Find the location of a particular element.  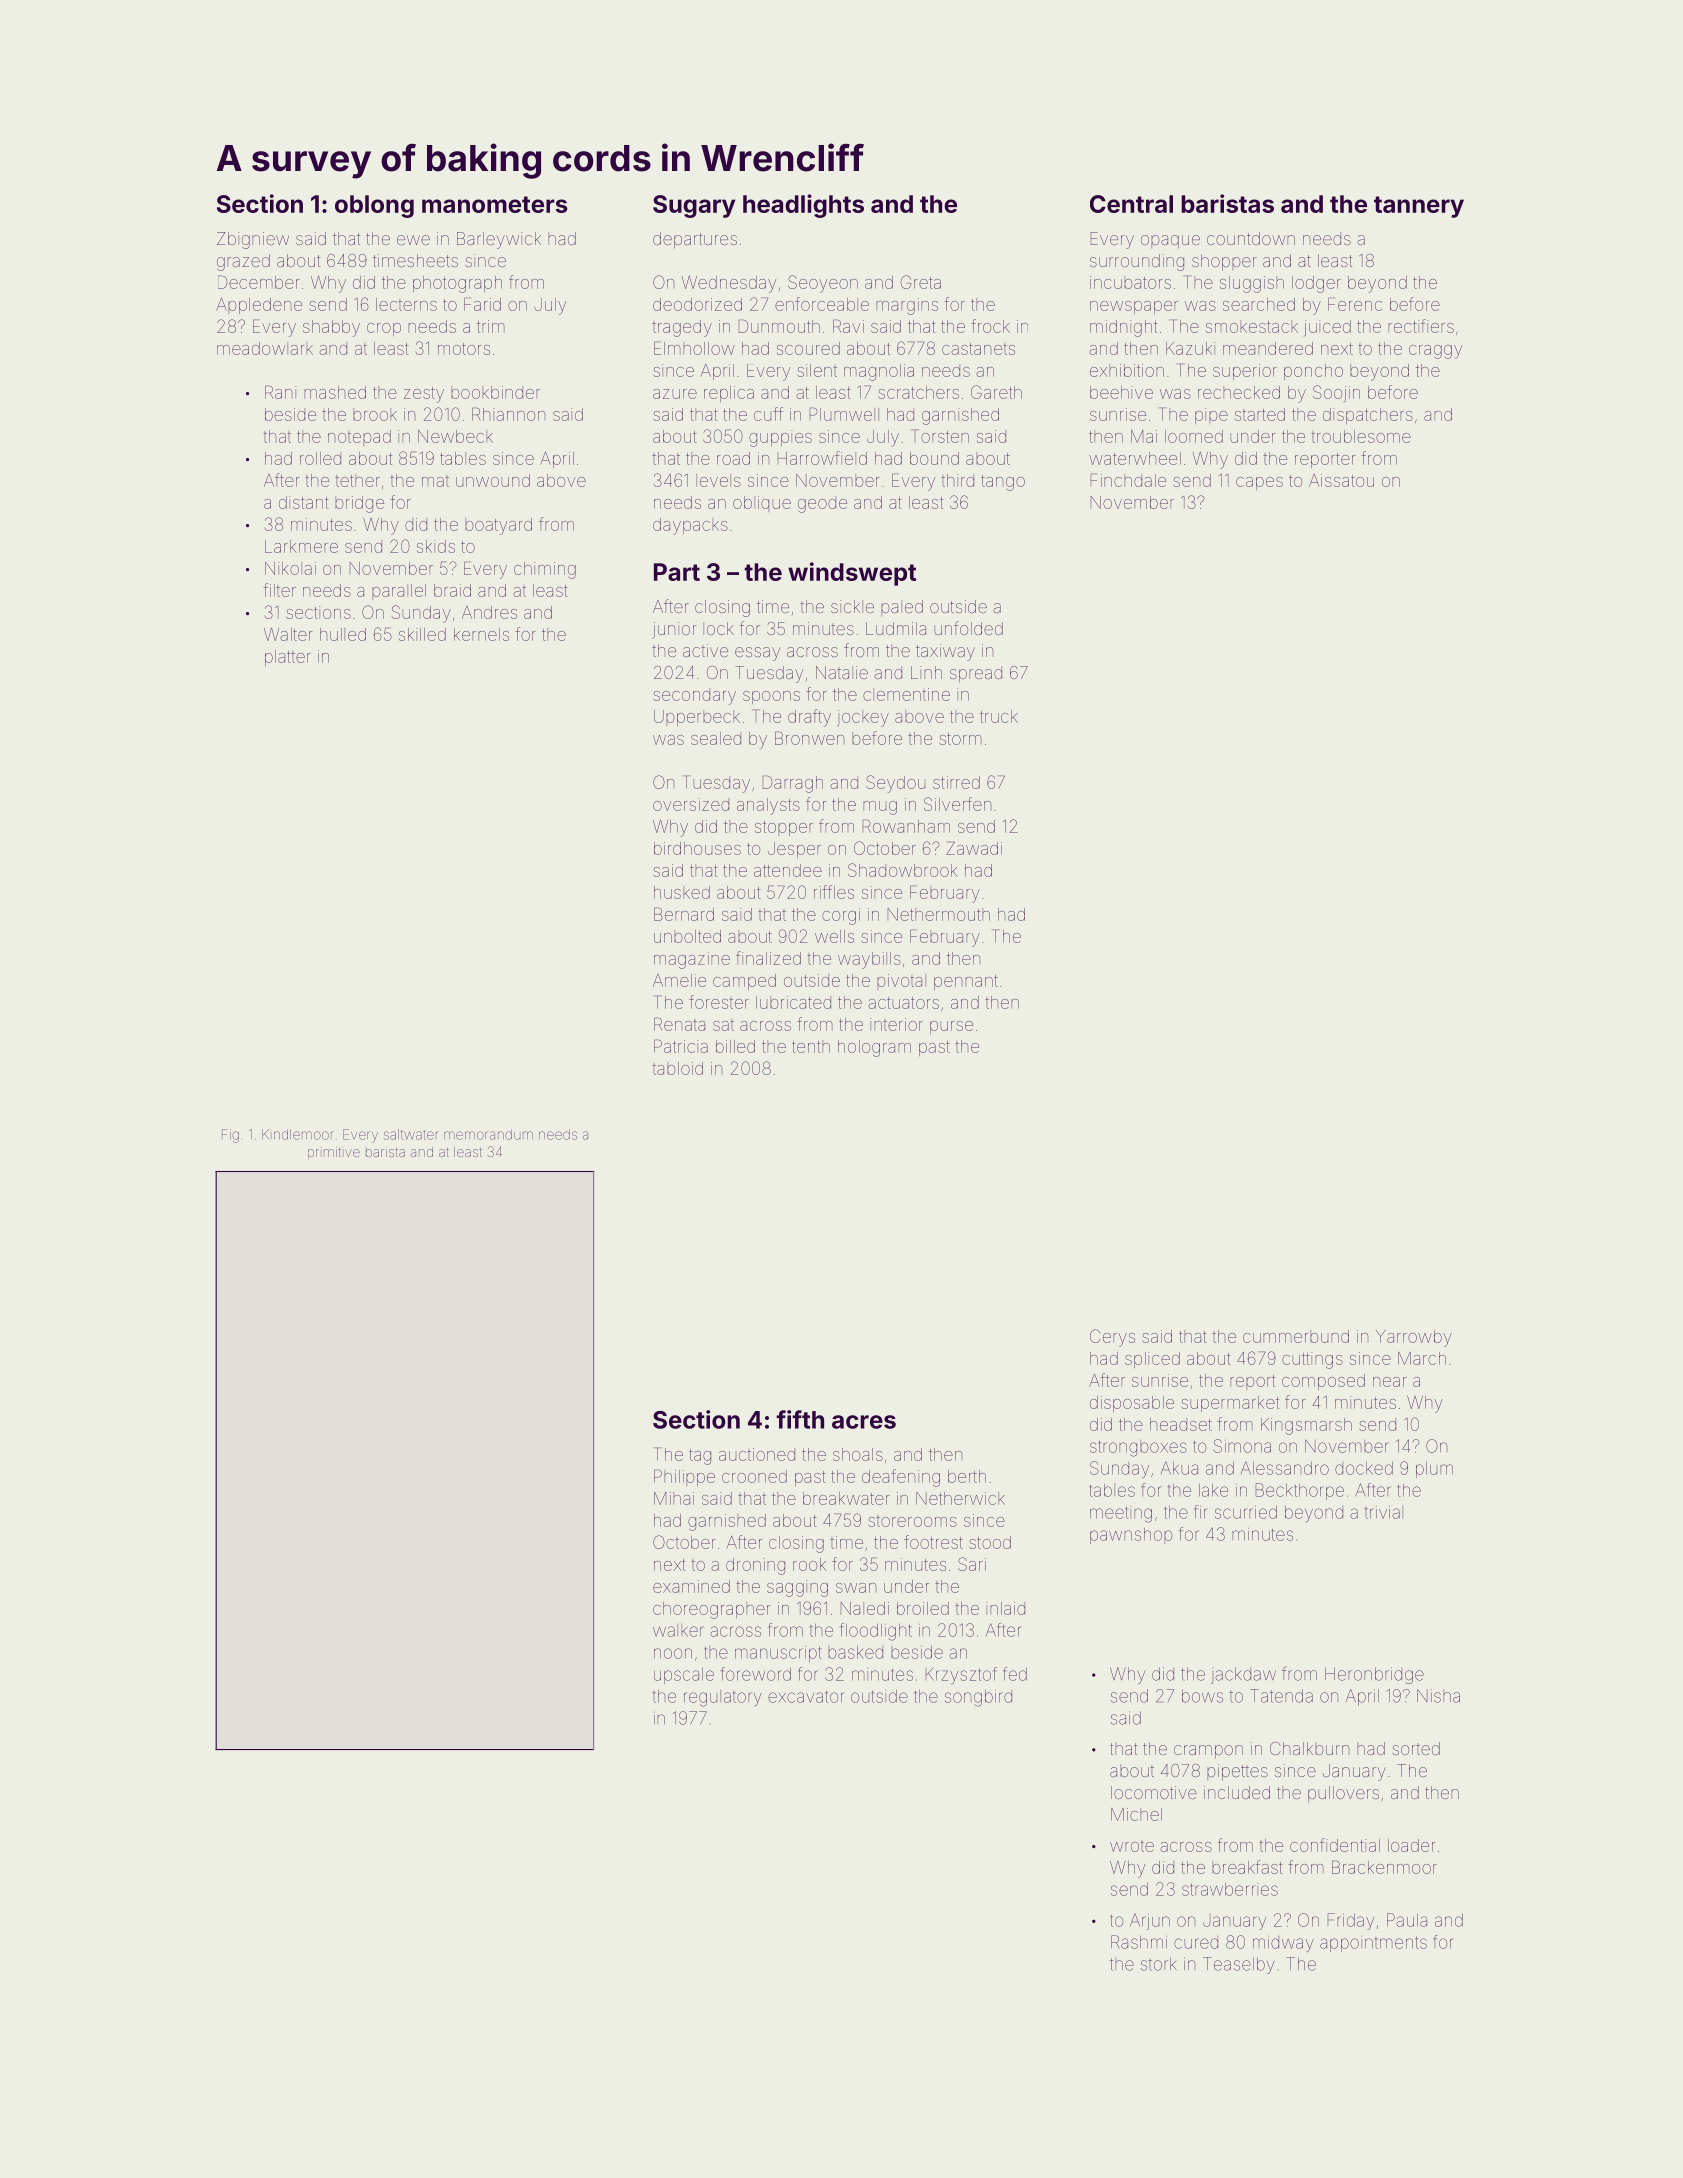

distant is located at coordinates (304, 502).
